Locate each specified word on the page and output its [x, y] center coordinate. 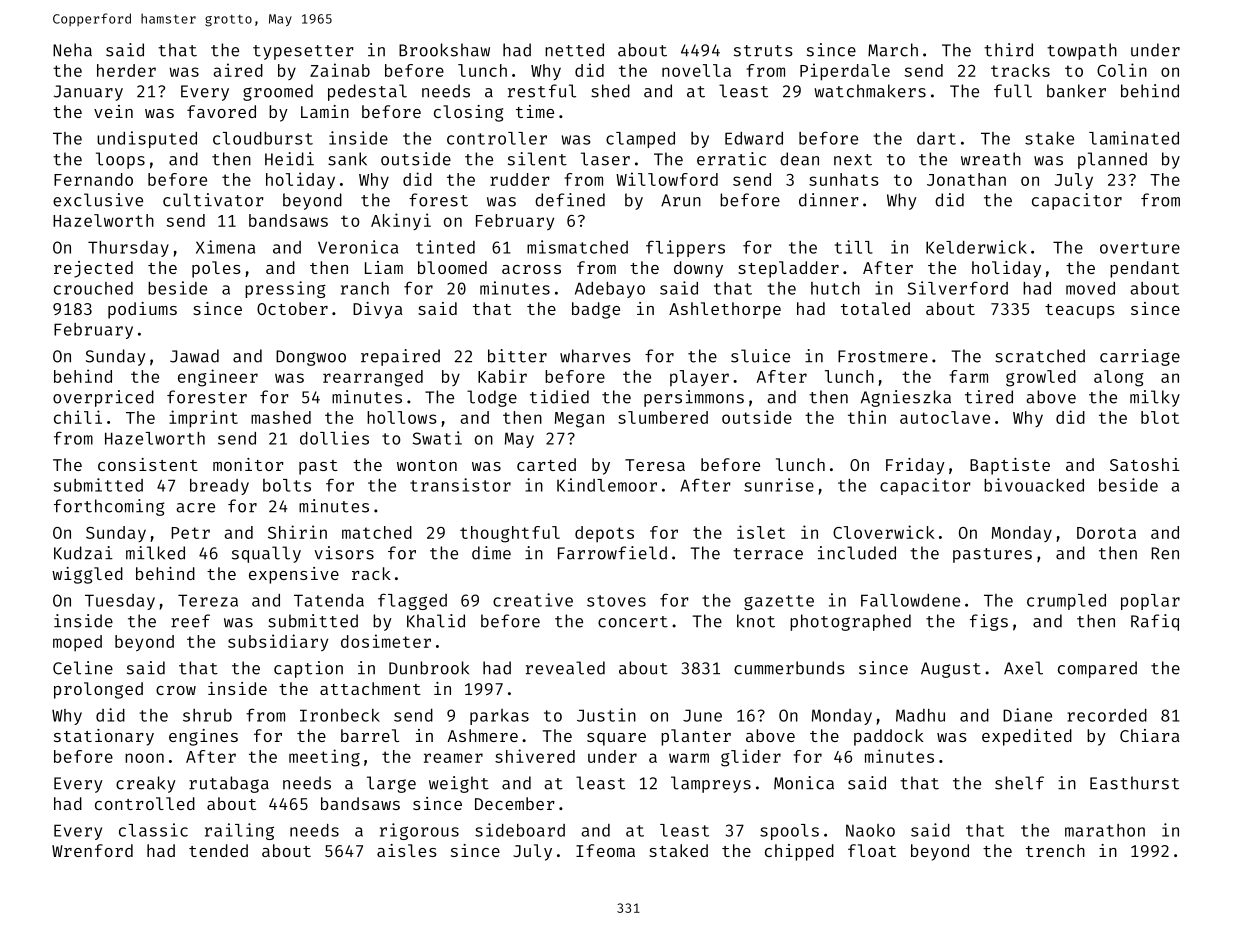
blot [1160, 417]
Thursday [128, 249]
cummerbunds [789, 668]
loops [120, 160]
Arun [681, 200]
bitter [517, 356]
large [391, 784]
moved [1090, 288]
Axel [1023, 668]
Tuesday [120, 602]
